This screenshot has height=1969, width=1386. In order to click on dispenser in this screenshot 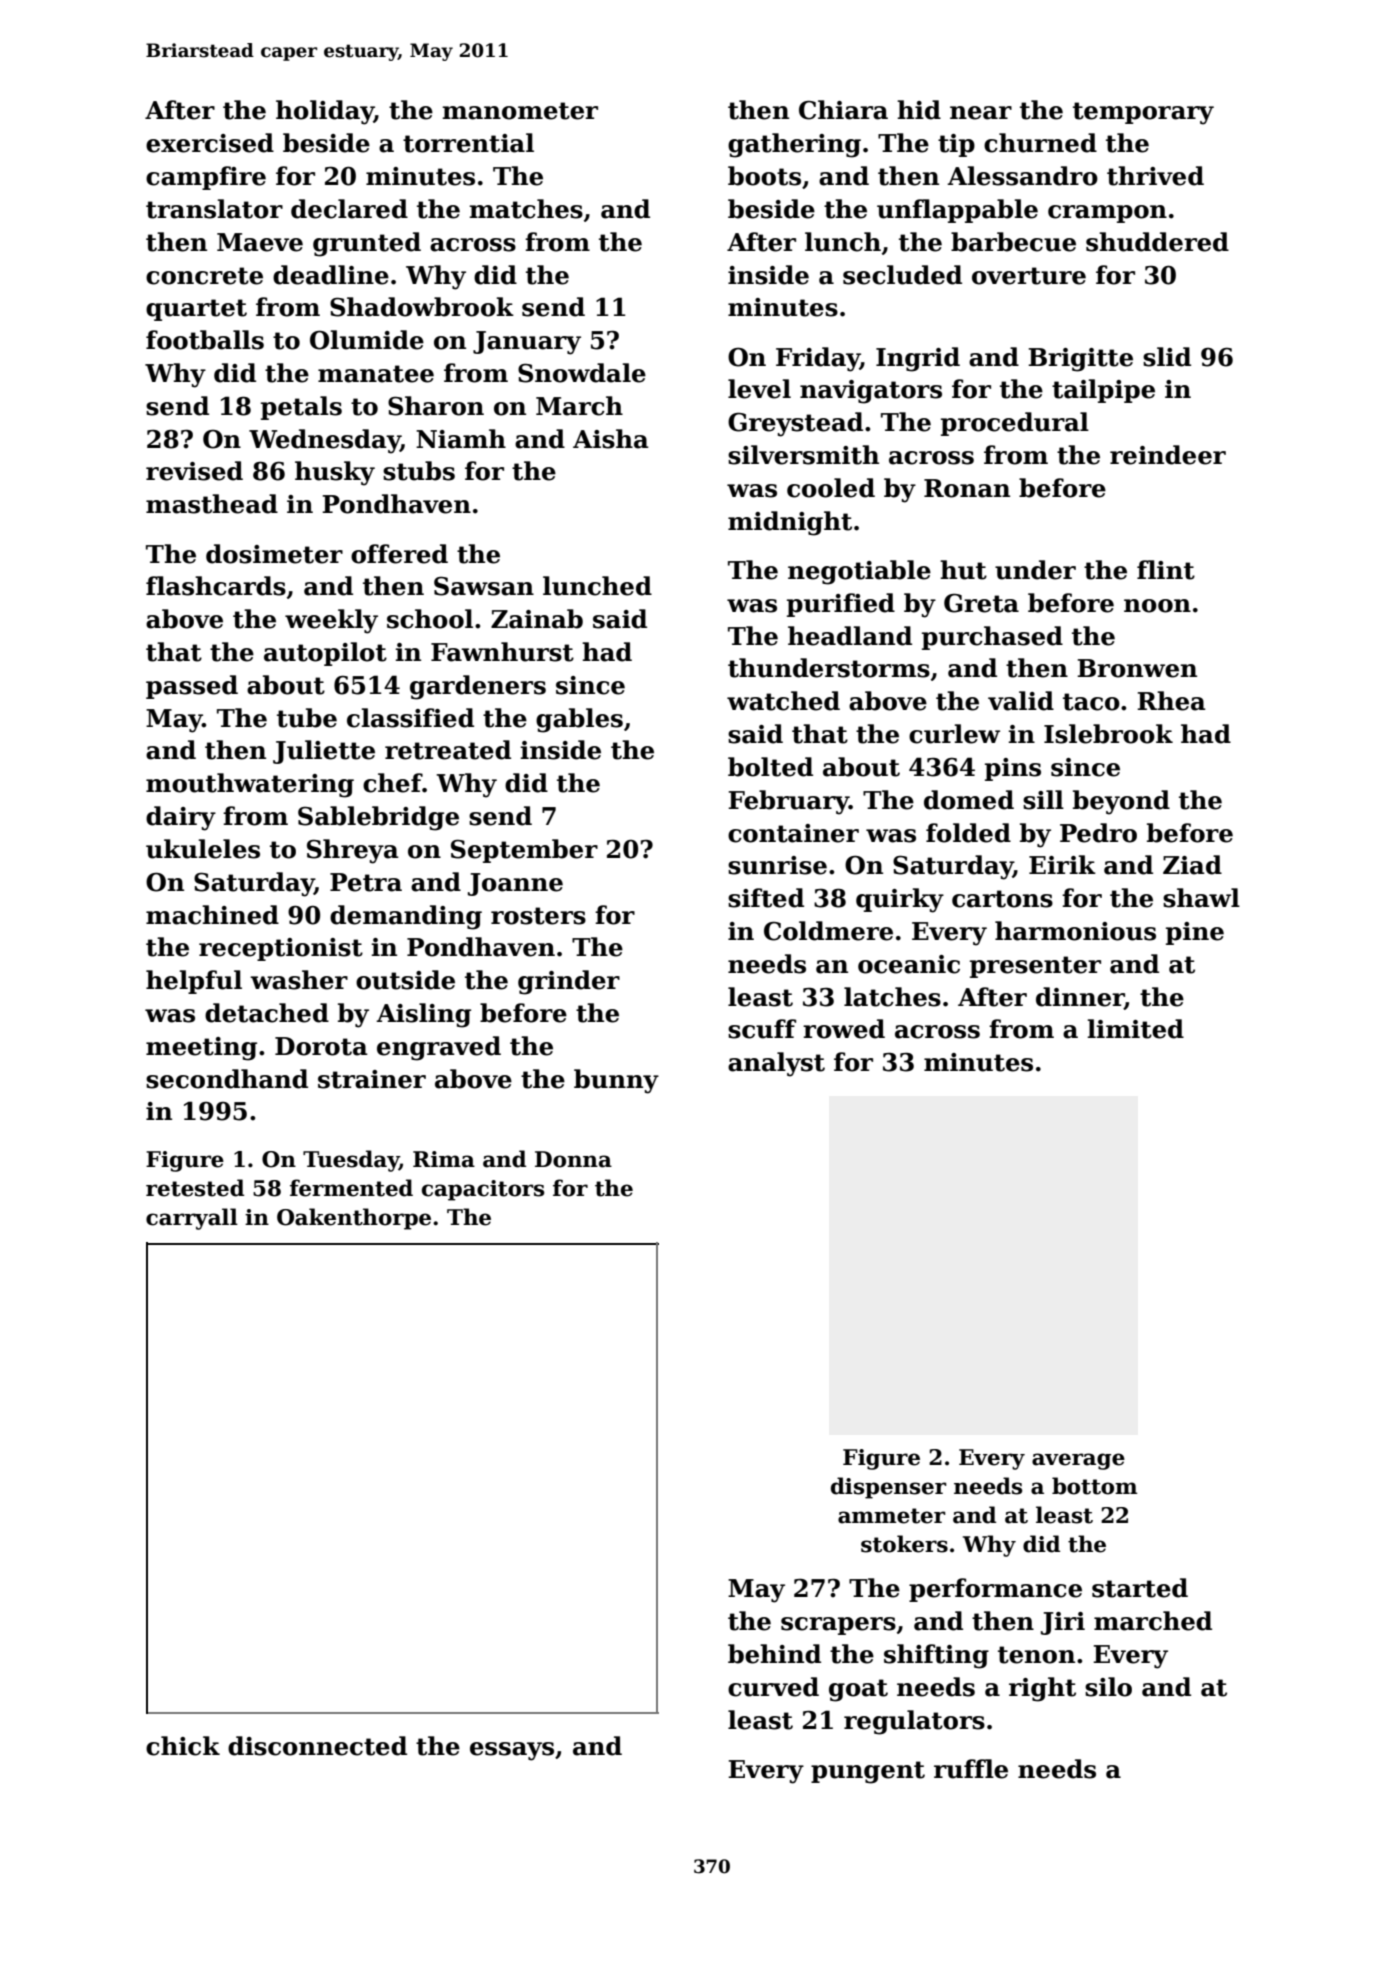, I will do `click(889, 1488)`.
